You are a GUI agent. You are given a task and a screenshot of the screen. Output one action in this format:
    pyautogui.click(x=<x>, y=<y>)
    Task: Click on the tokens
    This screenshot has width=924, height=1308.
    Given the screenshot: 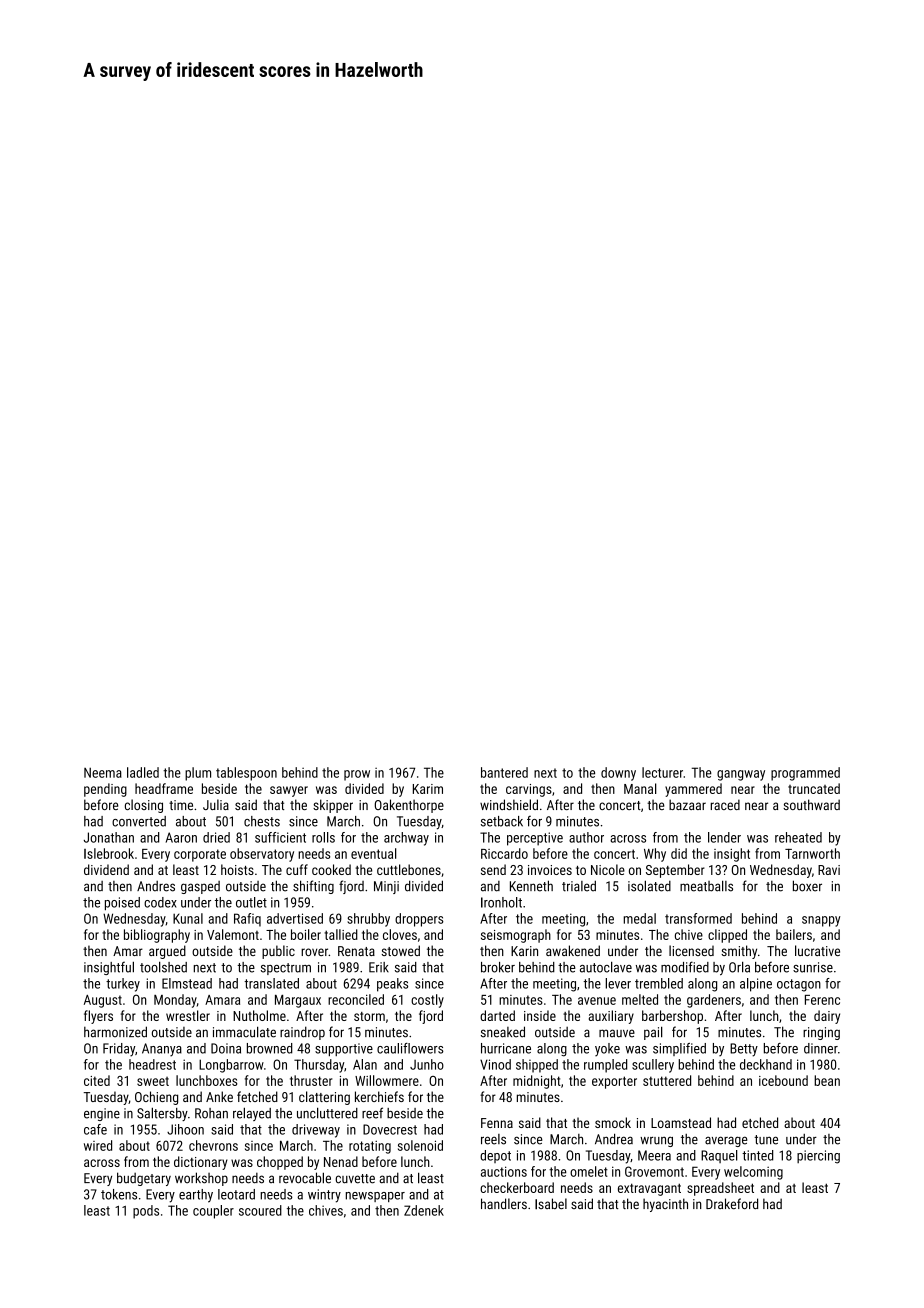 What is the action you would take?
    pyautogui.click(x=119, y=1194)
